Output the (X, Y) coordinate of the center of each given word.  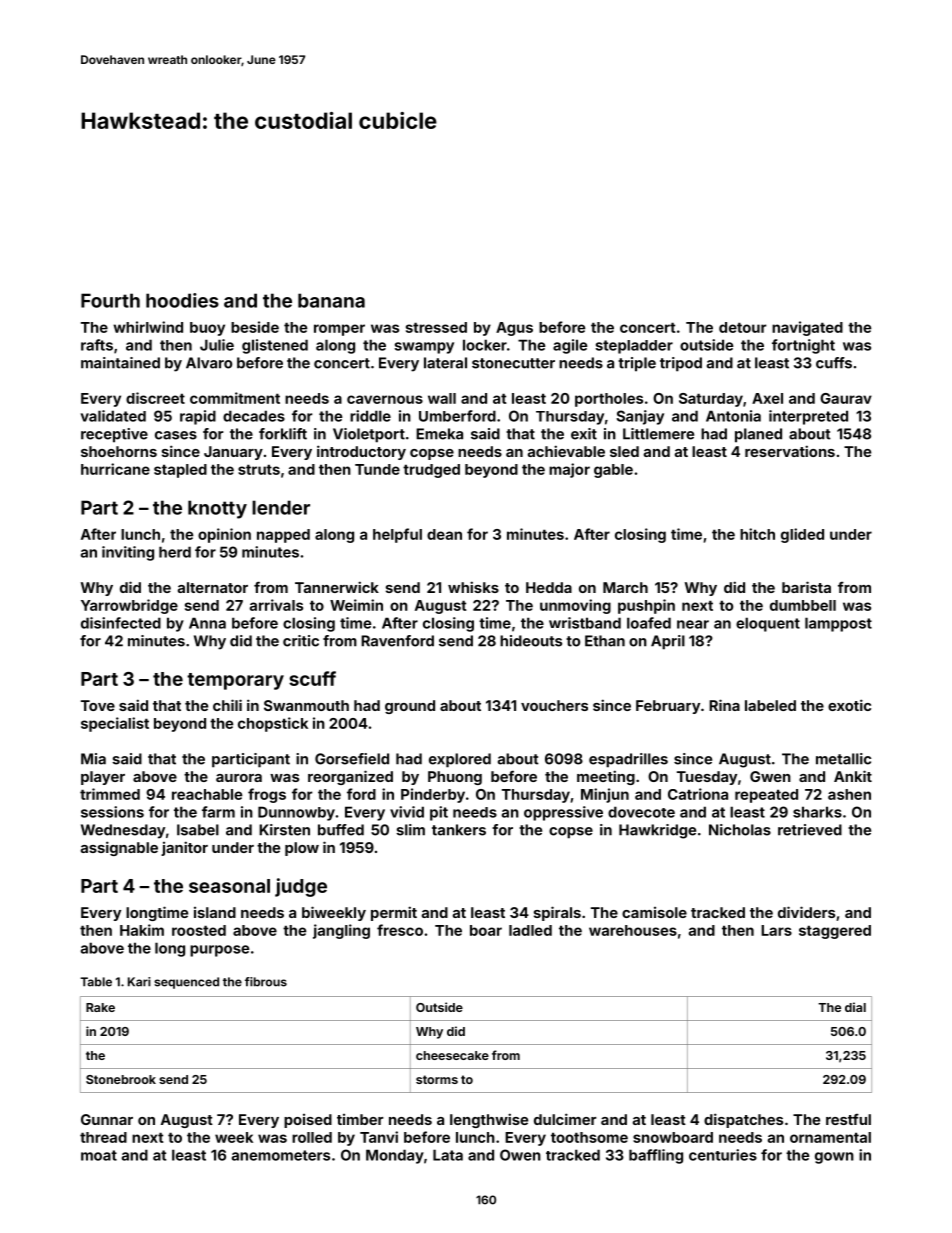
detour (743, 327)
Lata (448, 1155)
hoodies (182, 300)
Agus (514, 329)
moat (99, 1155)
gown (834, 1158)
